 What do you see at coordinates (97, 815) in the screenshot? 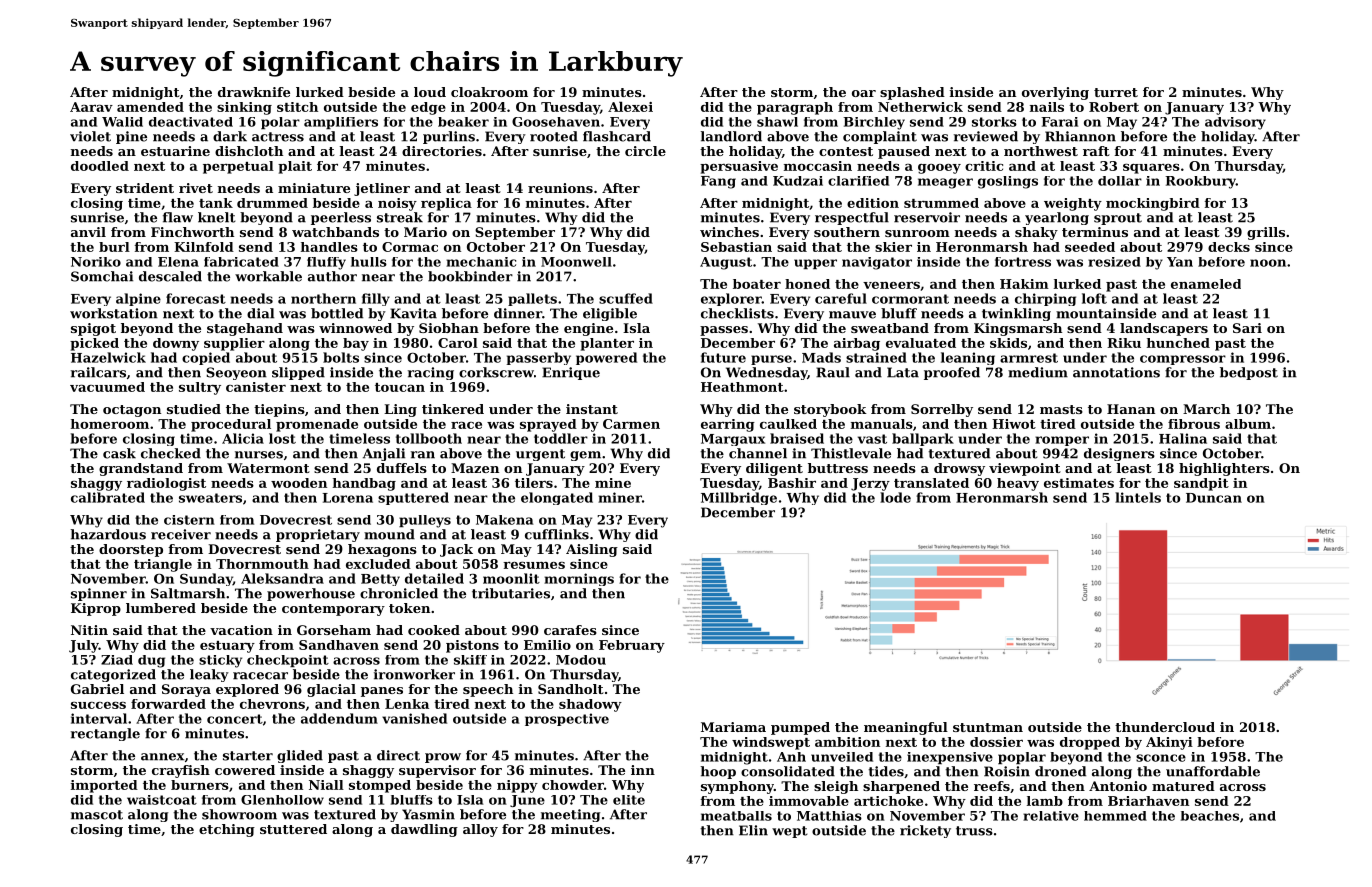
I see `mascot` at bounding box center [97, 815].
